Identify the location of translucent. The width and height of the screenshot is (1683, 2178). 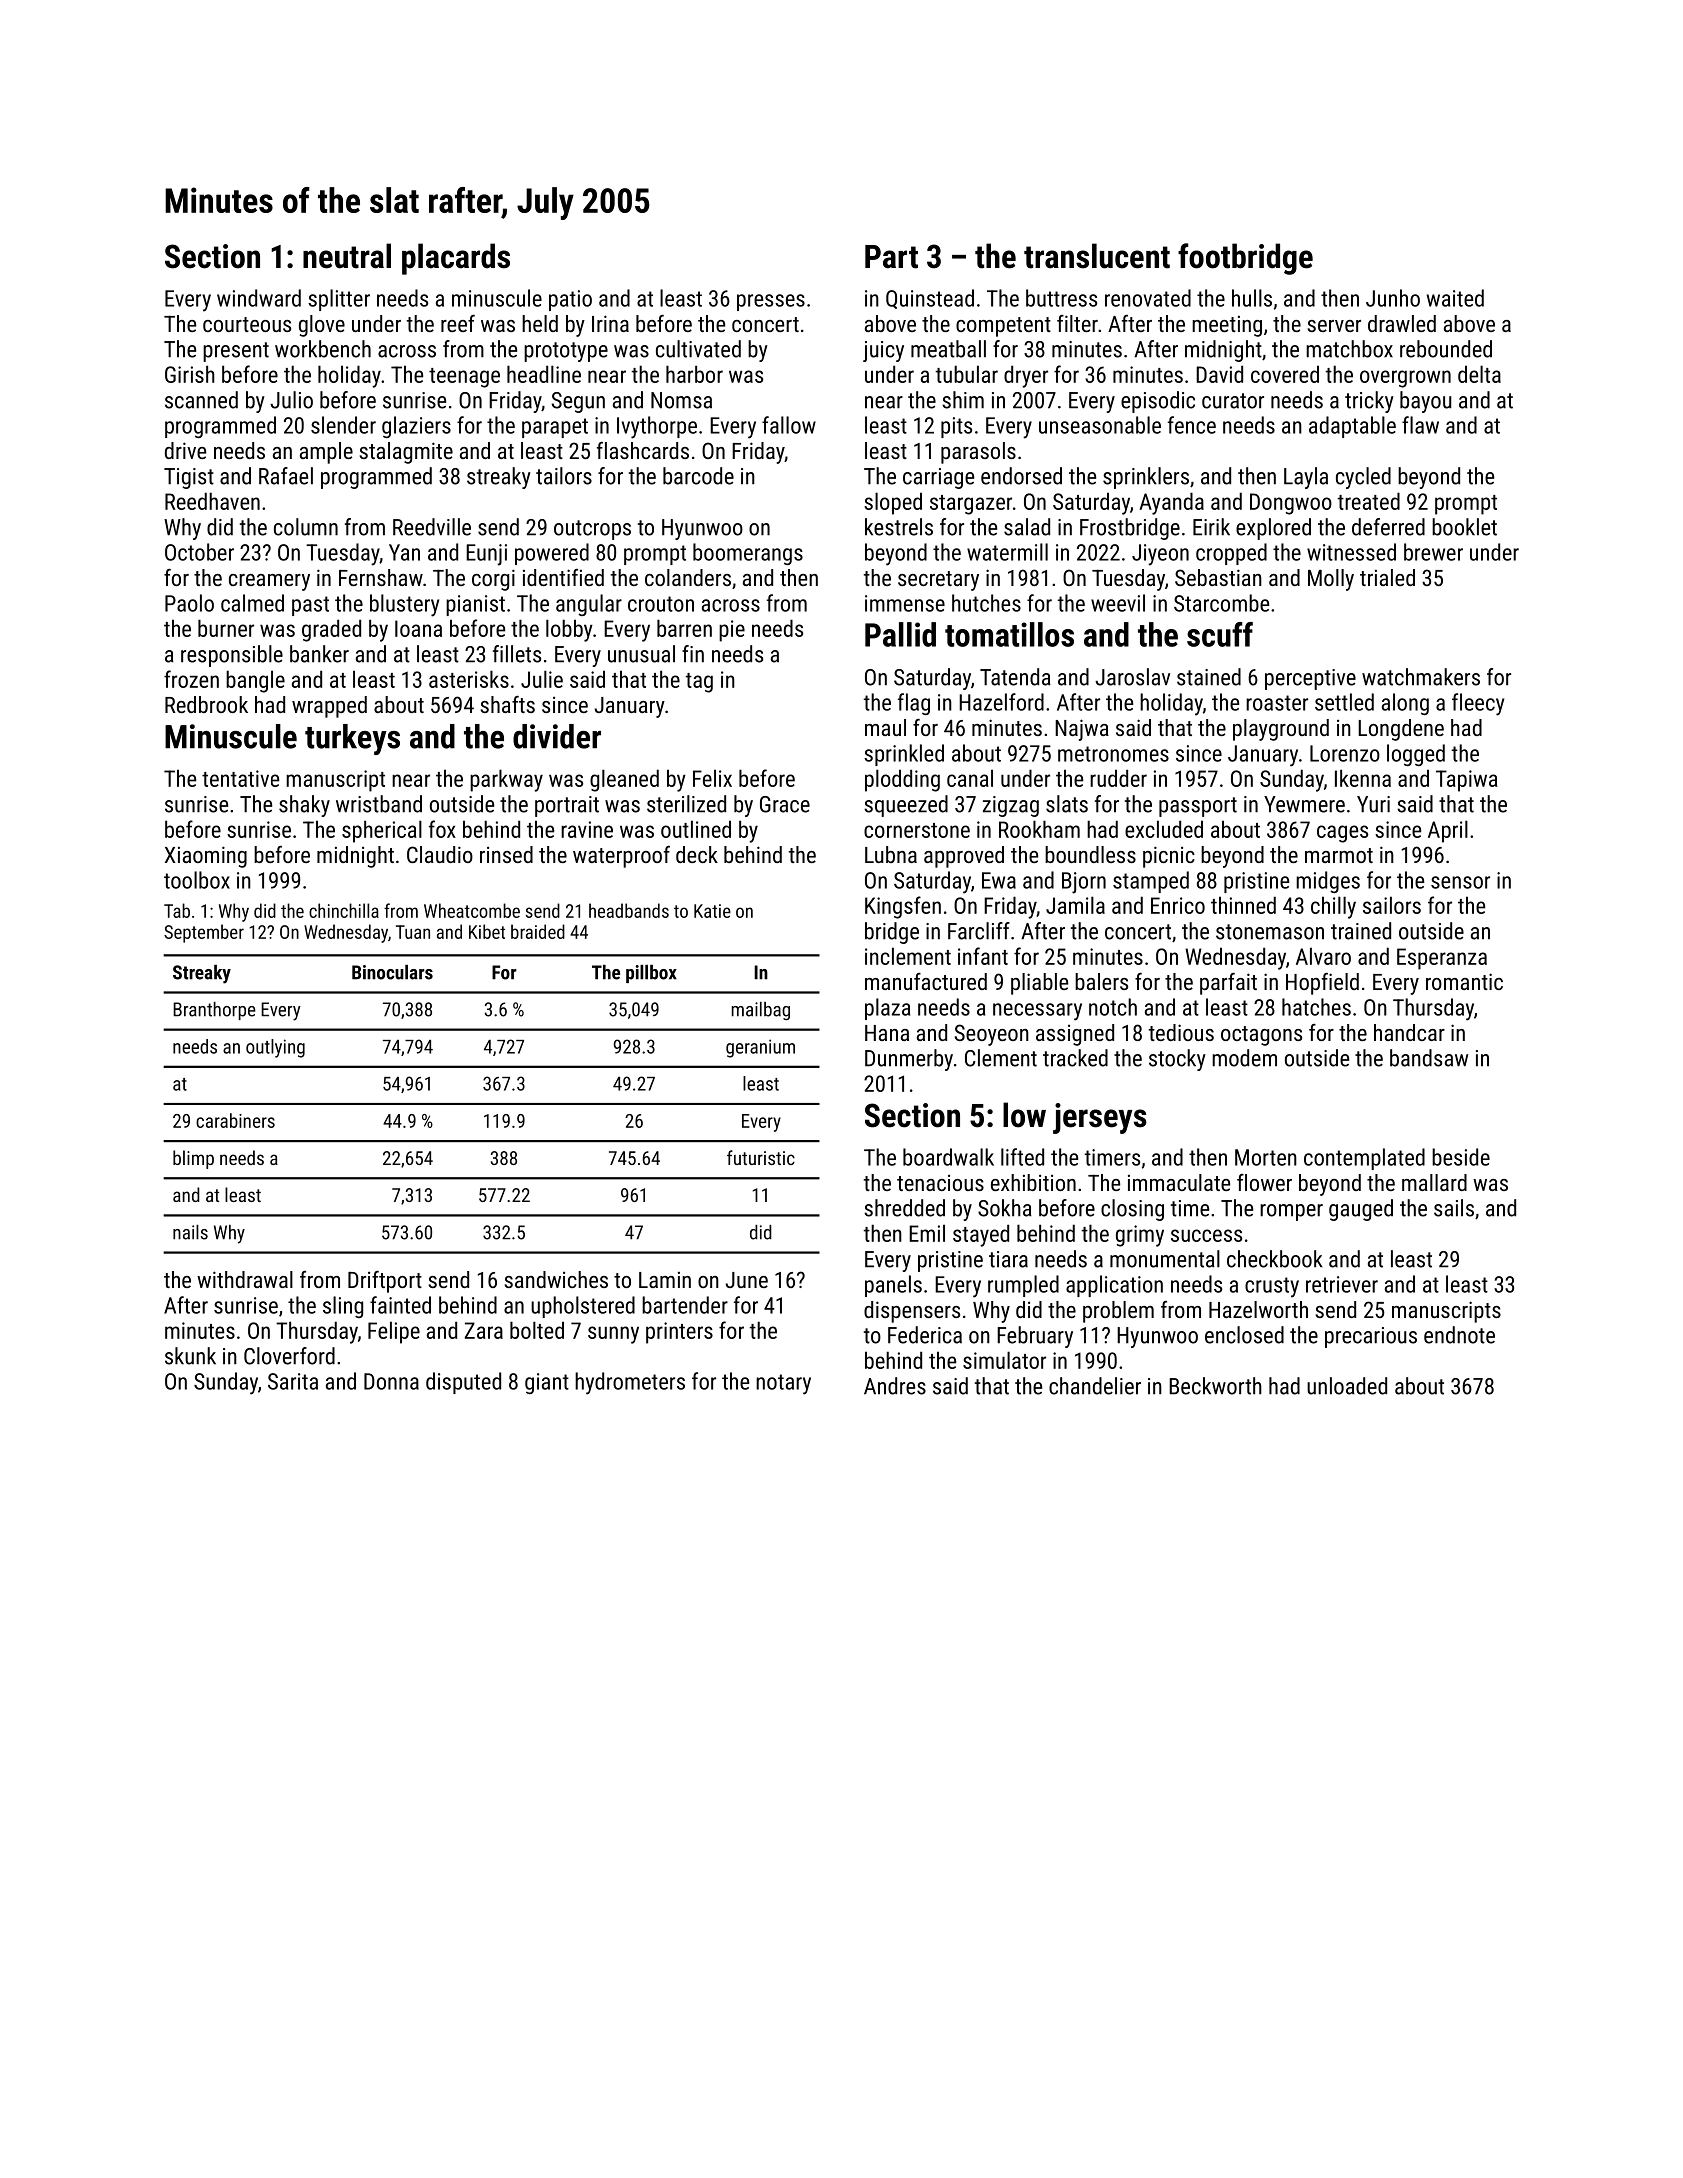
(1097, 256).
